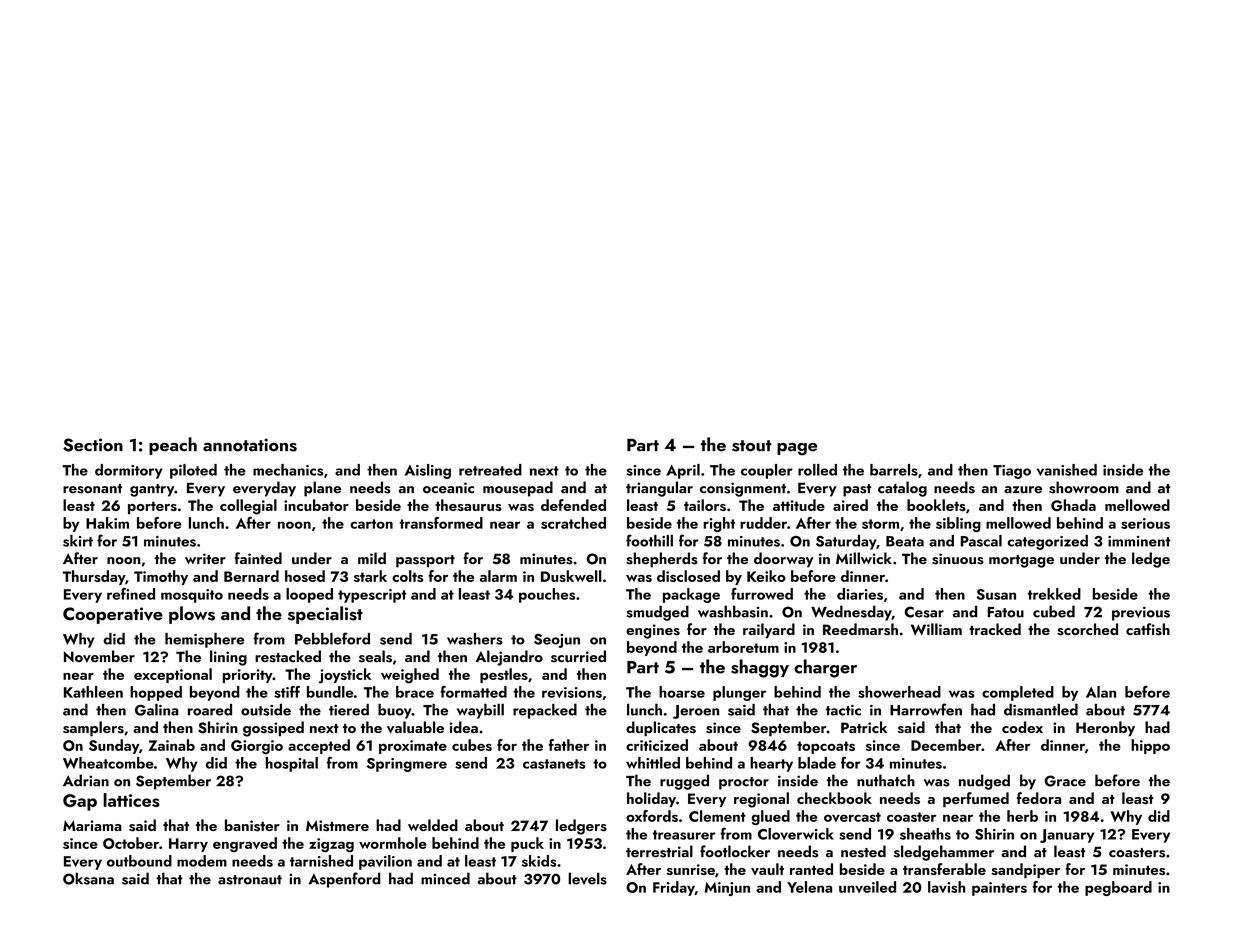 The height and width of the image is (952, 1233). I want to click on Friday, so click(674, 888).
